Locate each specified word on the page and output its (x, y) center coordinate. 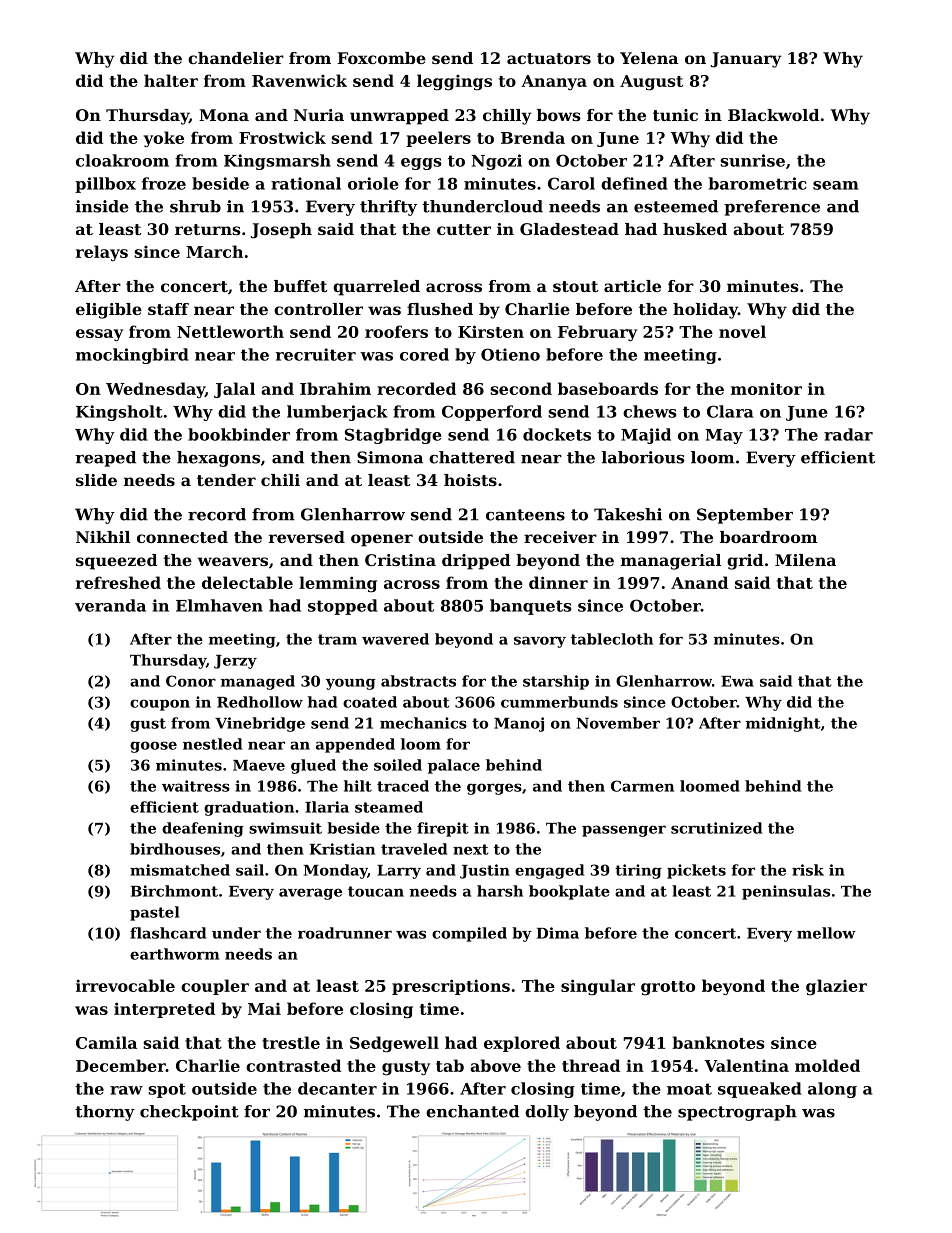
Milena (805, 560)
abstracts (418, 681)
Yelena (649, 58)
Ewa (737, 681)
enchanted (472, 1111)
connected (182, 537)
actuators (549, 58)
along (832, 1090)
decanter (337, 1088)
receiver (560, 537)
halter (171, 80)
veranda (110, 605)
